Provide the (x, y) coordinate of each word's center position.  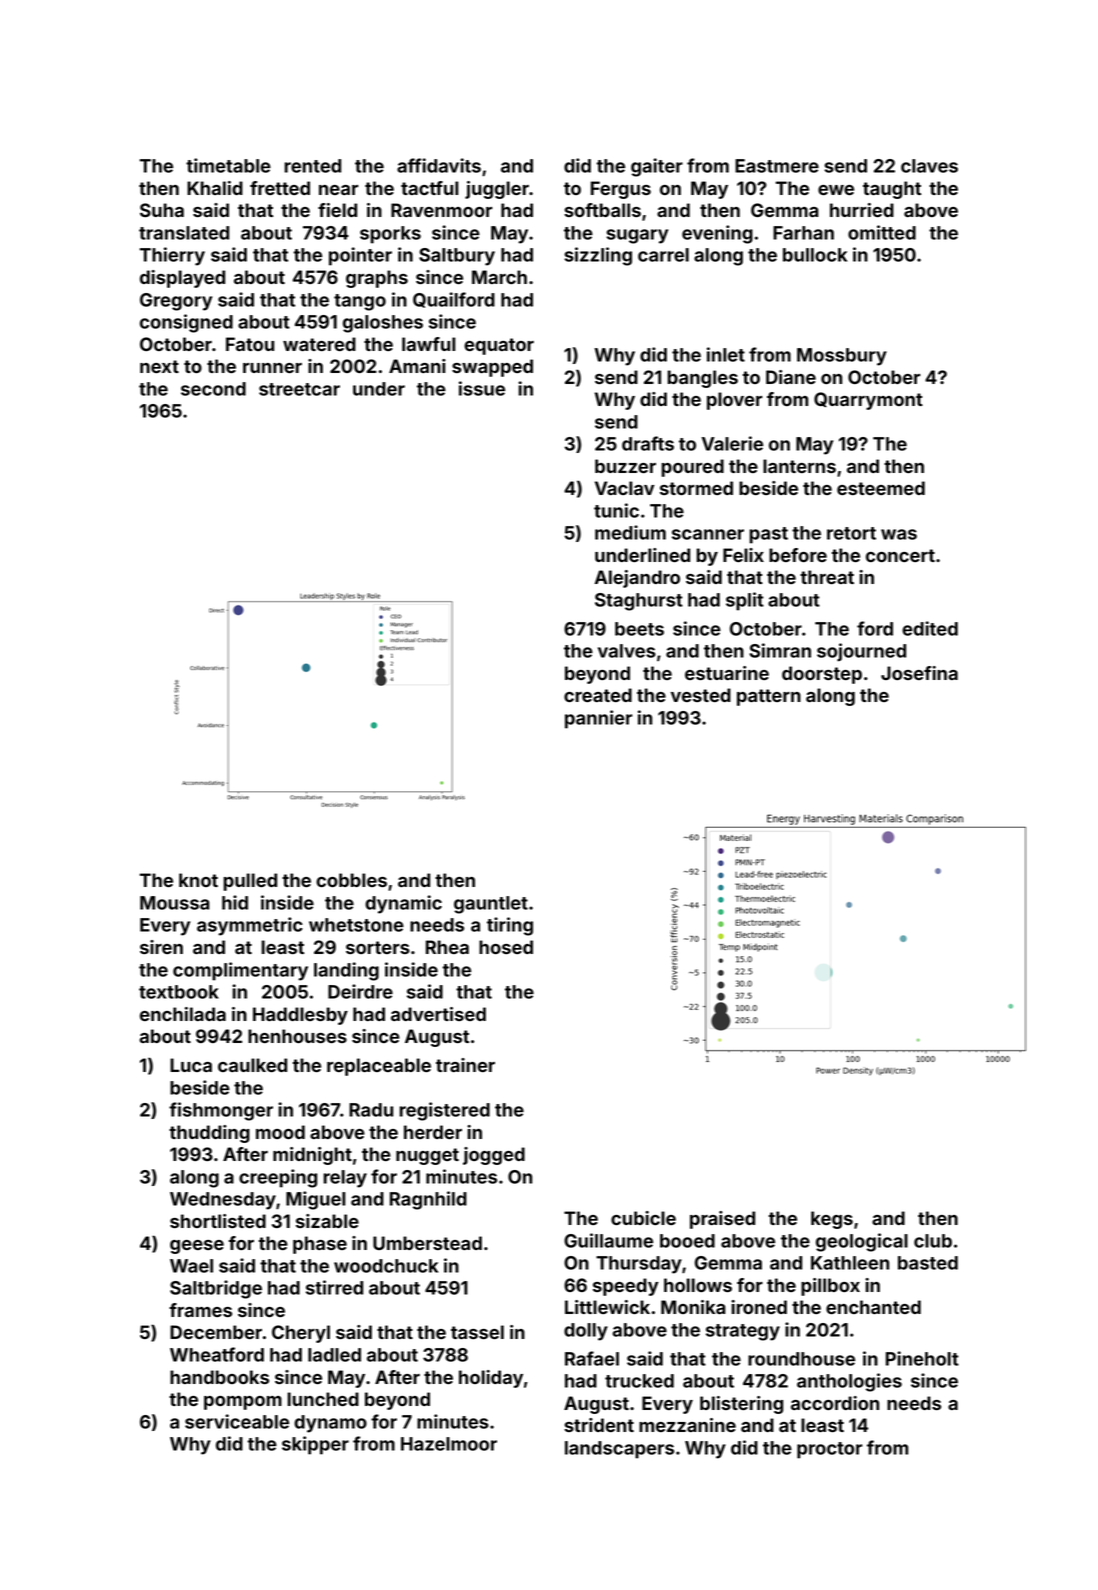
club (933, 1241)
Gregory (176, 302)
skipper (315, 1445)
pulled (250, 882)
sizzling (598, 256)
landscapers (619, 1450)
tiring (510, 926)
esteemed (881, 488)
